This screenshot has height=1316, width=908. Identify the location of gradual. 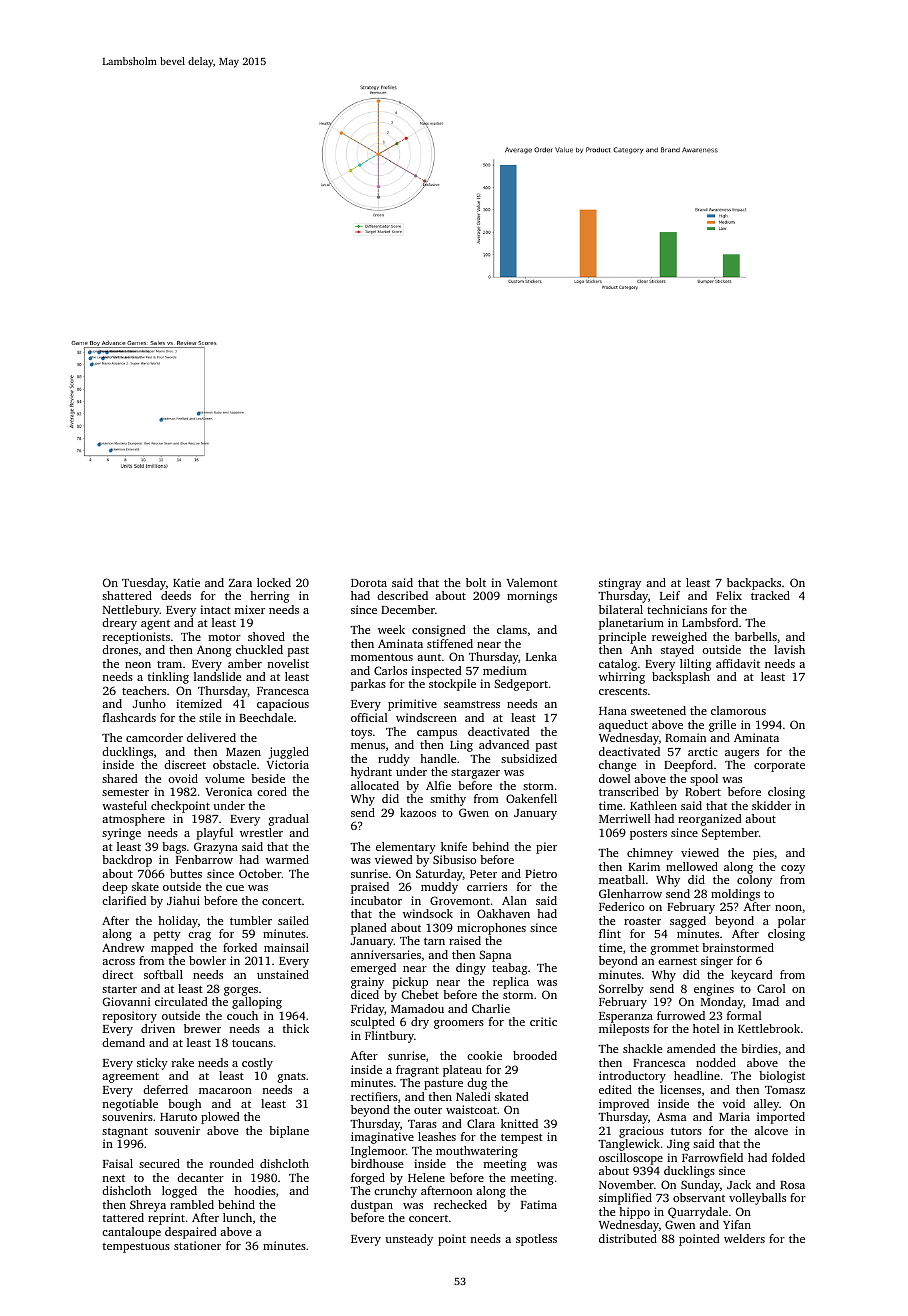
(289, 820).
